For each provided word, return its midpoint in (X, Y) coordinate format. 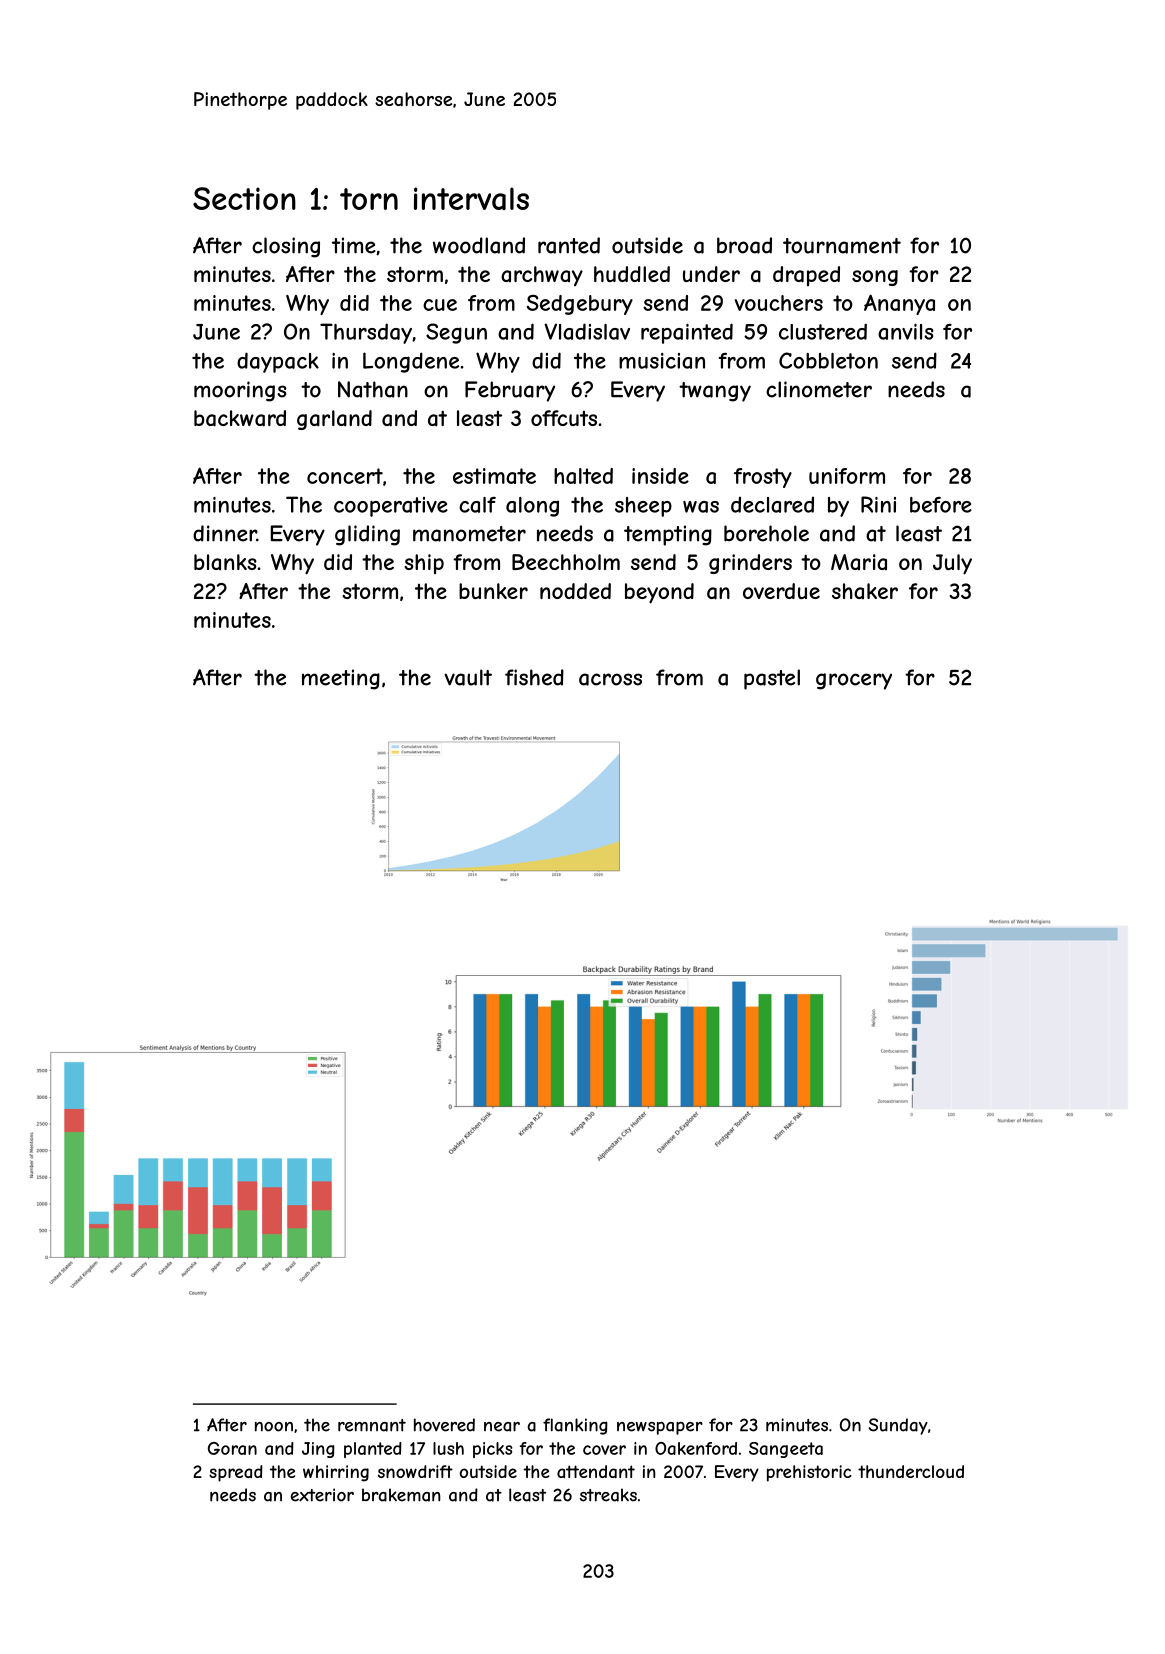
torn (369, 199)
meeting (341, 679)
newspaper (660, 1428)
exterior (322, 1495)
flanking (575, 1426)
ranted (569, 245)
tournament (842, 246)
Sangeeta (786, 1450)
